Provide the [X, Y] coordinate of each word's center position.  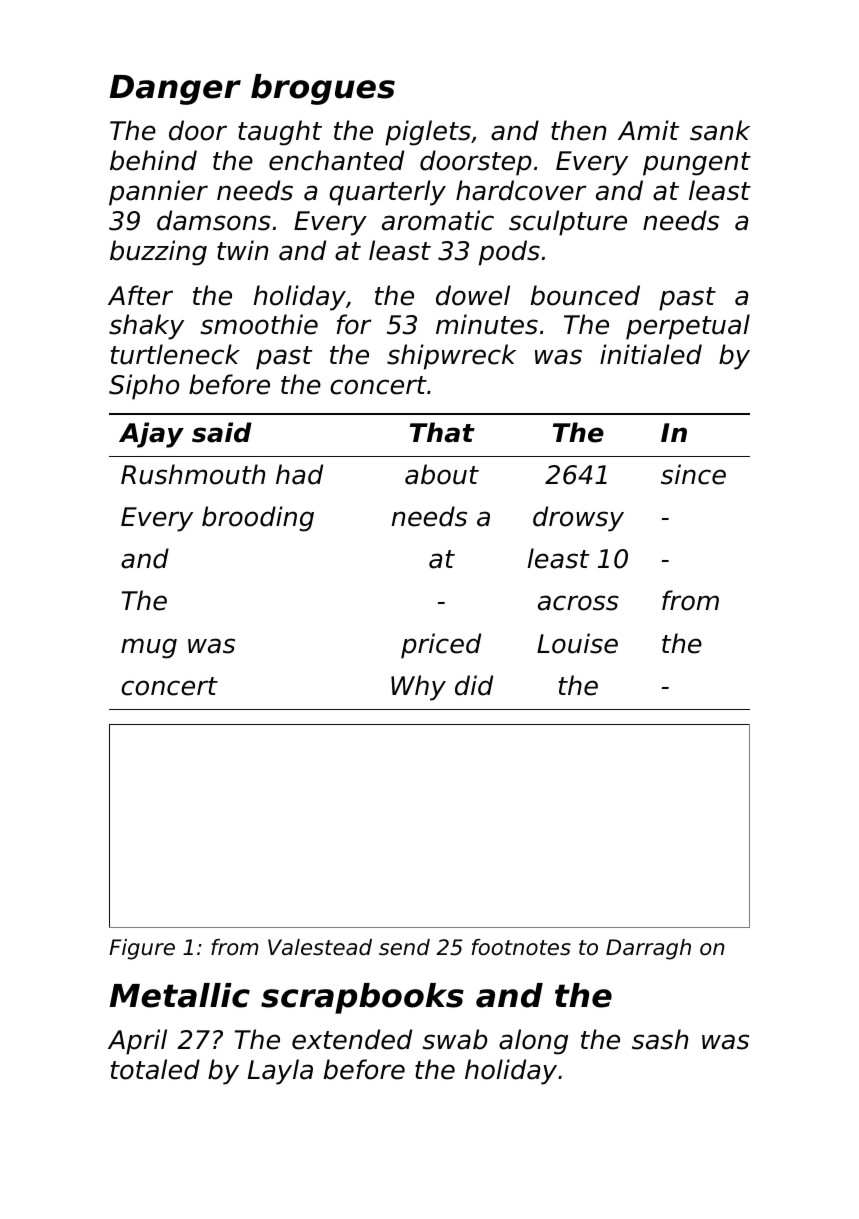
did [474, 685]
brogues [323, 89]
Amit [648, 130]
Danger [175, 90]
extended [352, 1039]
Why [418, 688]
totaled [155, 1069]
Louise [577, 643]
